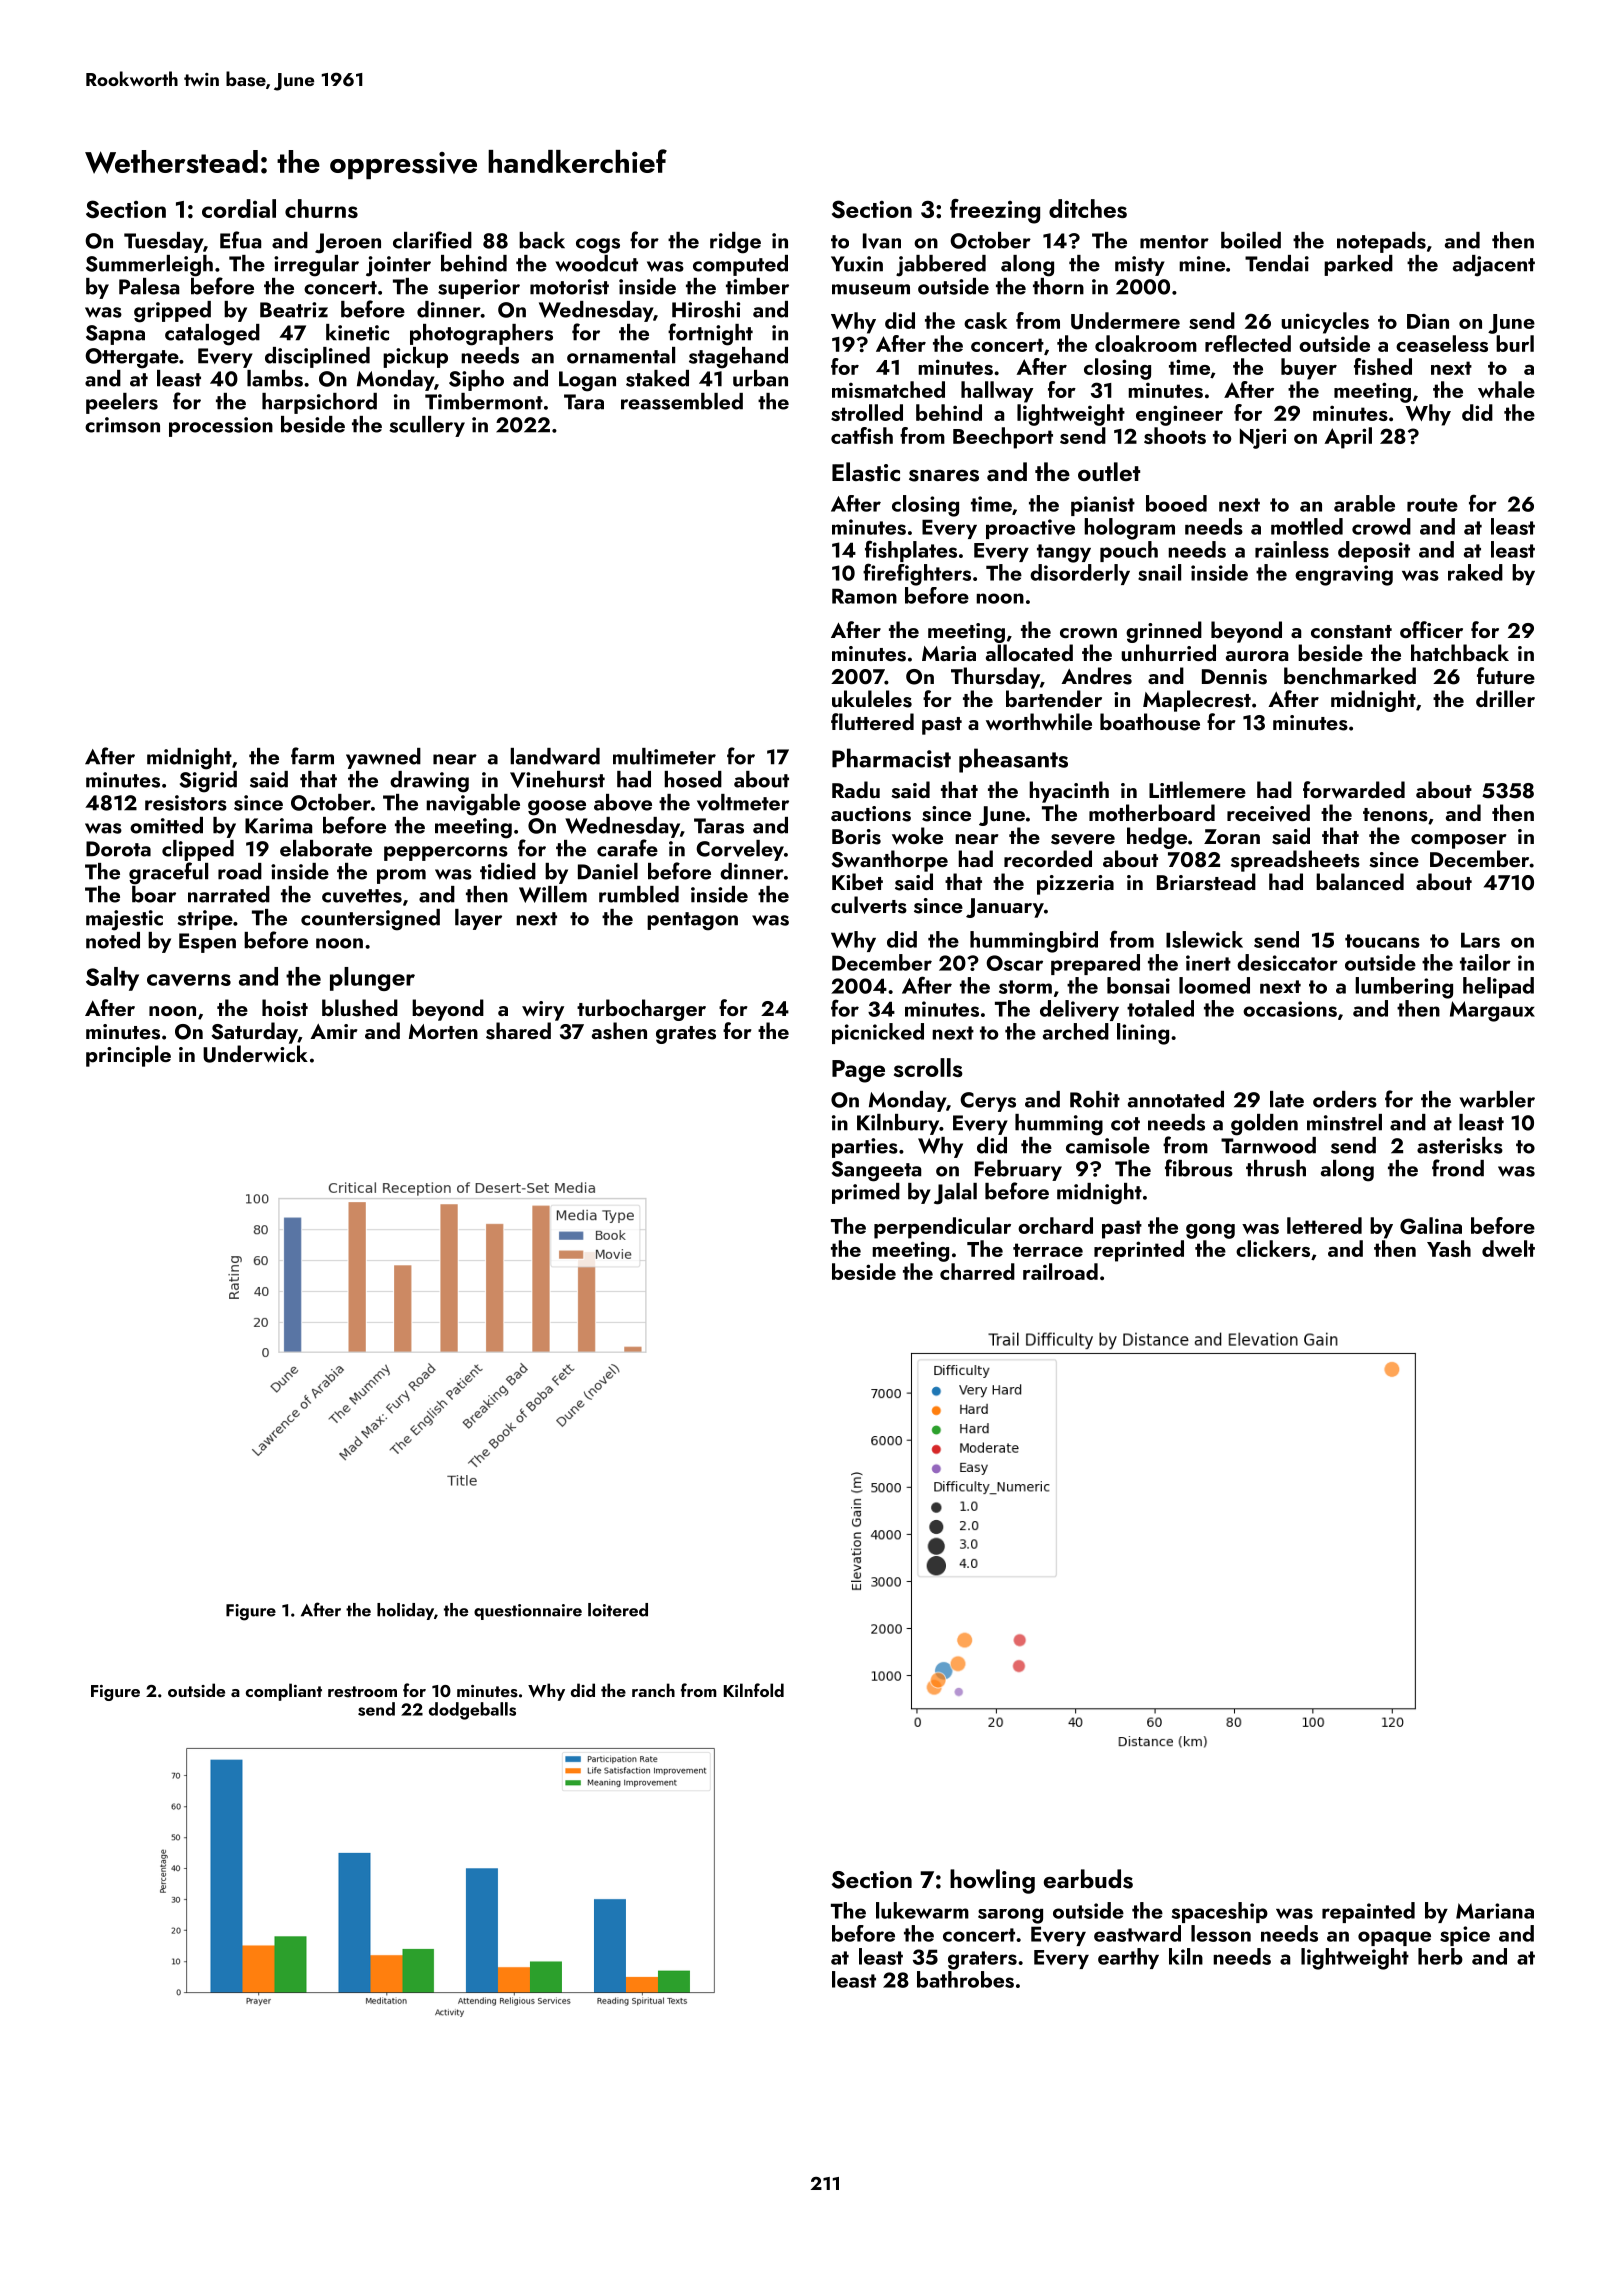  I want to click on worthwhile, so click(1039, 721).
